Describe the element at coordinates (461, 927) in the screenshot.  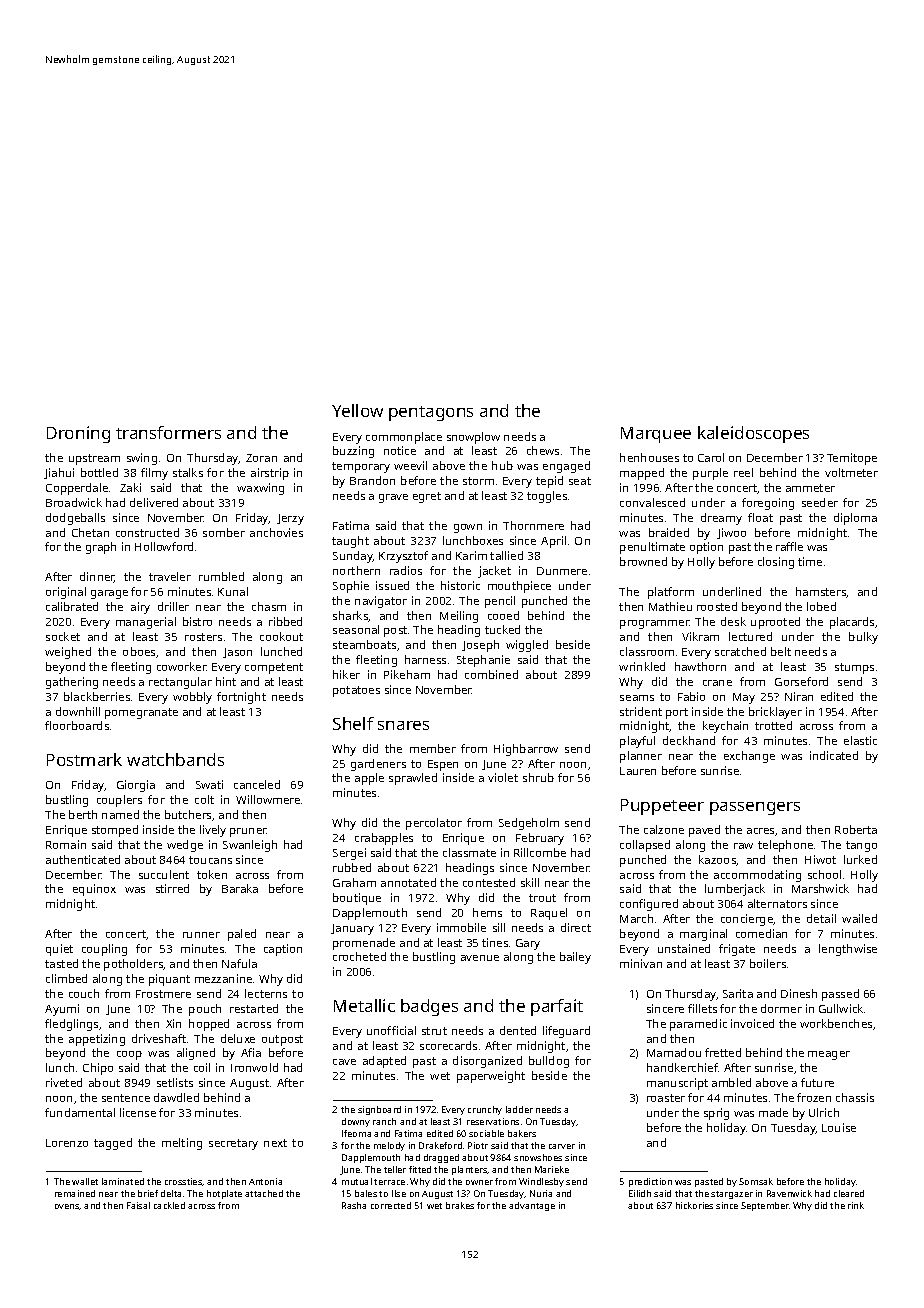
I see `immobile` at that location.
